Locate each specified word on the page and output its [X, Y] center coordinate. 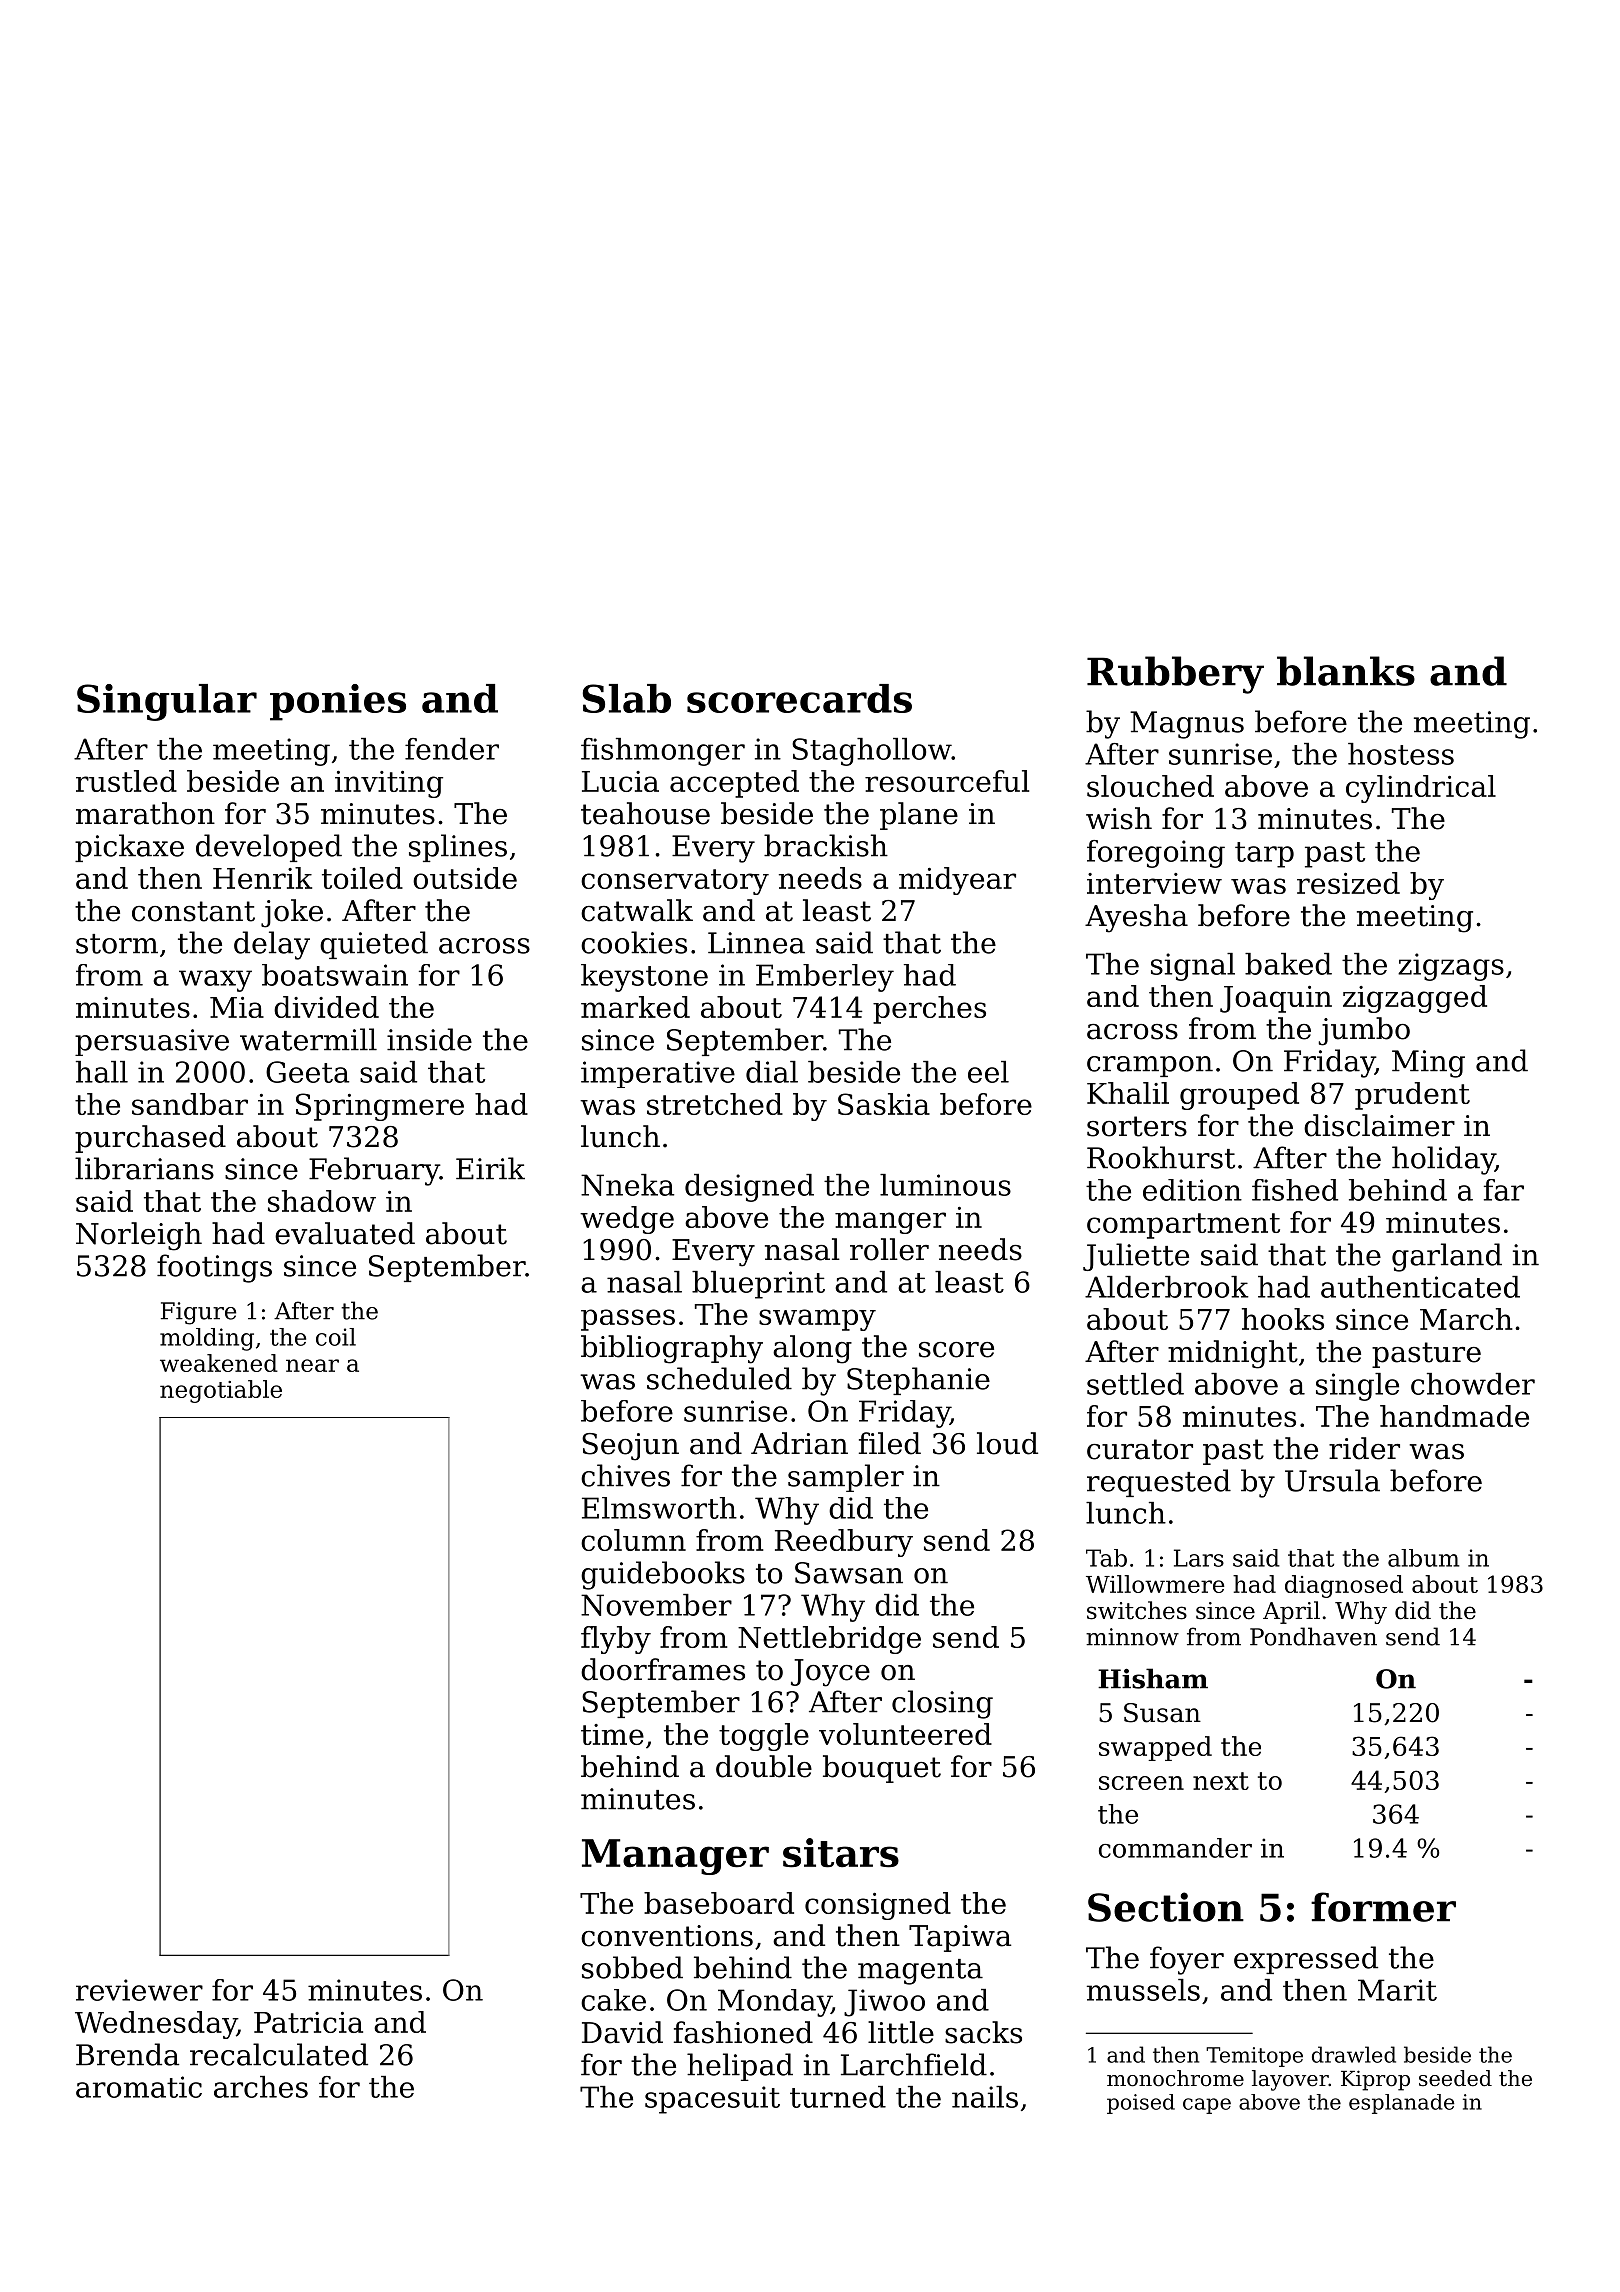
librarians [144, 1168]
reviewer [139, 1990]
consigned [878, 1906]
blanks [1346, 671]
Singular [167, 702]
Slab [627, 698]
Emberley [825, 978]
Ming [1428, 1064]
